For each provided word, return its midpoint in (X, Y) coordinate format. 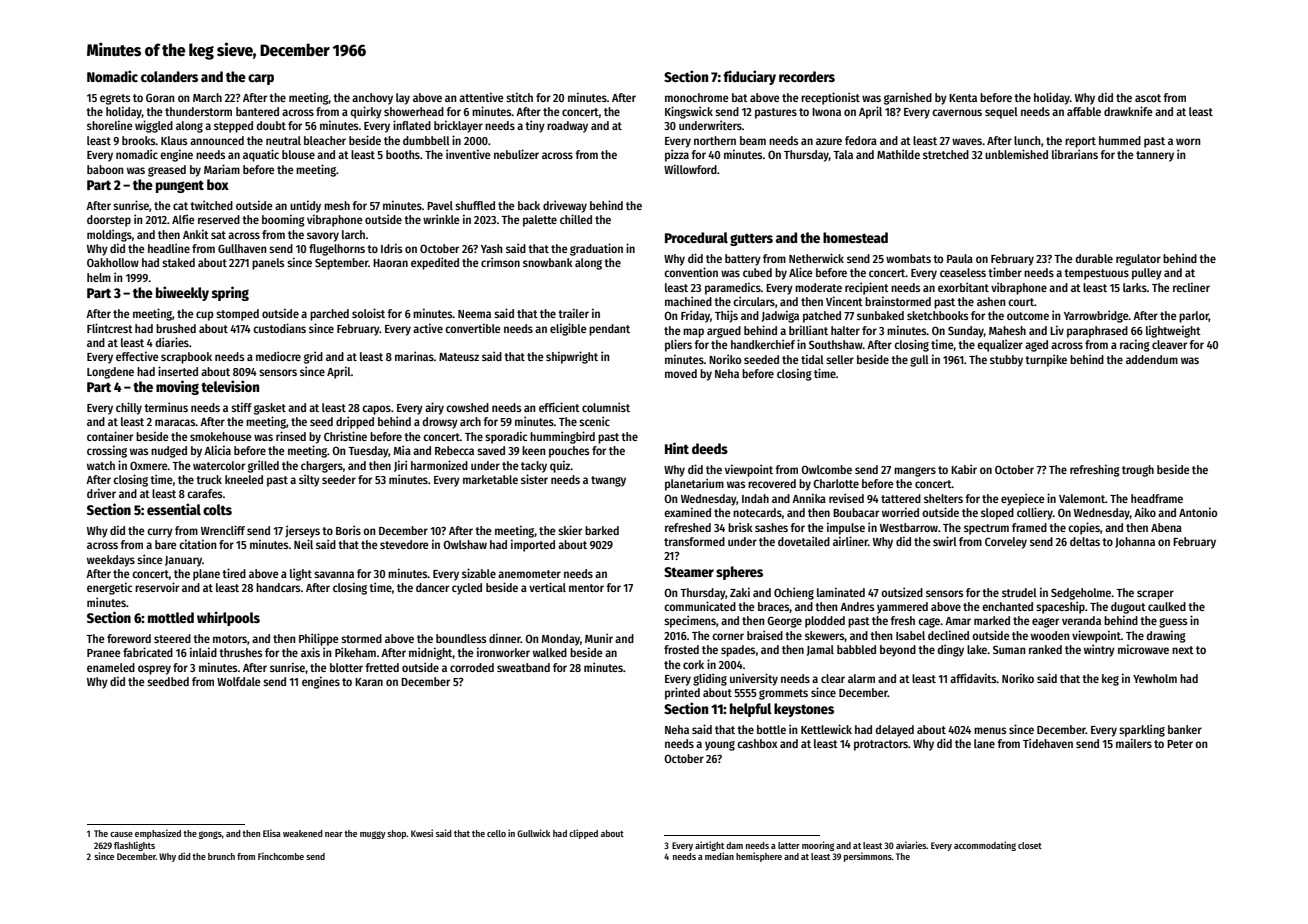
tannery (1155, 156)
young (720, 746)
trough (1138, 471)
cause (121, 834)
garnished (908, 98)
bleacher (325, 140)
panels (268, 264)
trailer (573, 313)
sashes (771, 527)
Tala (843, 154)
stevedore (404, 544)
